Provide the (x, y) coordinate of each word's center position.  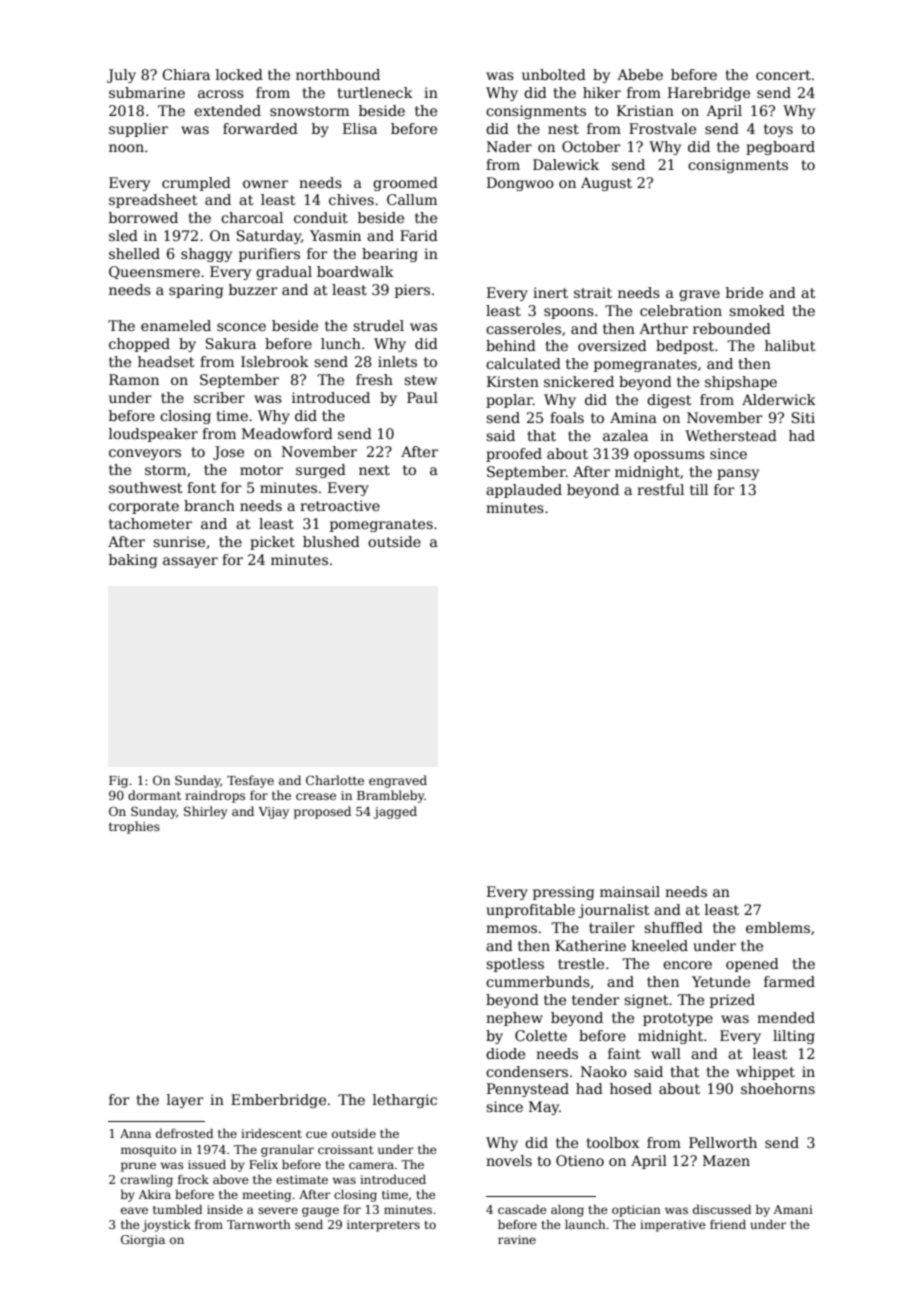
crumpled (196, 184)
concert (783, 75)
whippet (765, 1073)
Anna (135, 1133)
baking (133, 561)
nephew (514, 1019)
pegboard (780, 148)
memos (511, 929)
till (699, 489)
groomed (405, 184)
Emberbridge (278, 1101)
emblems (778, 927)
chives (351, 199)
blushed (331, 541)
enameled (176, 325)
